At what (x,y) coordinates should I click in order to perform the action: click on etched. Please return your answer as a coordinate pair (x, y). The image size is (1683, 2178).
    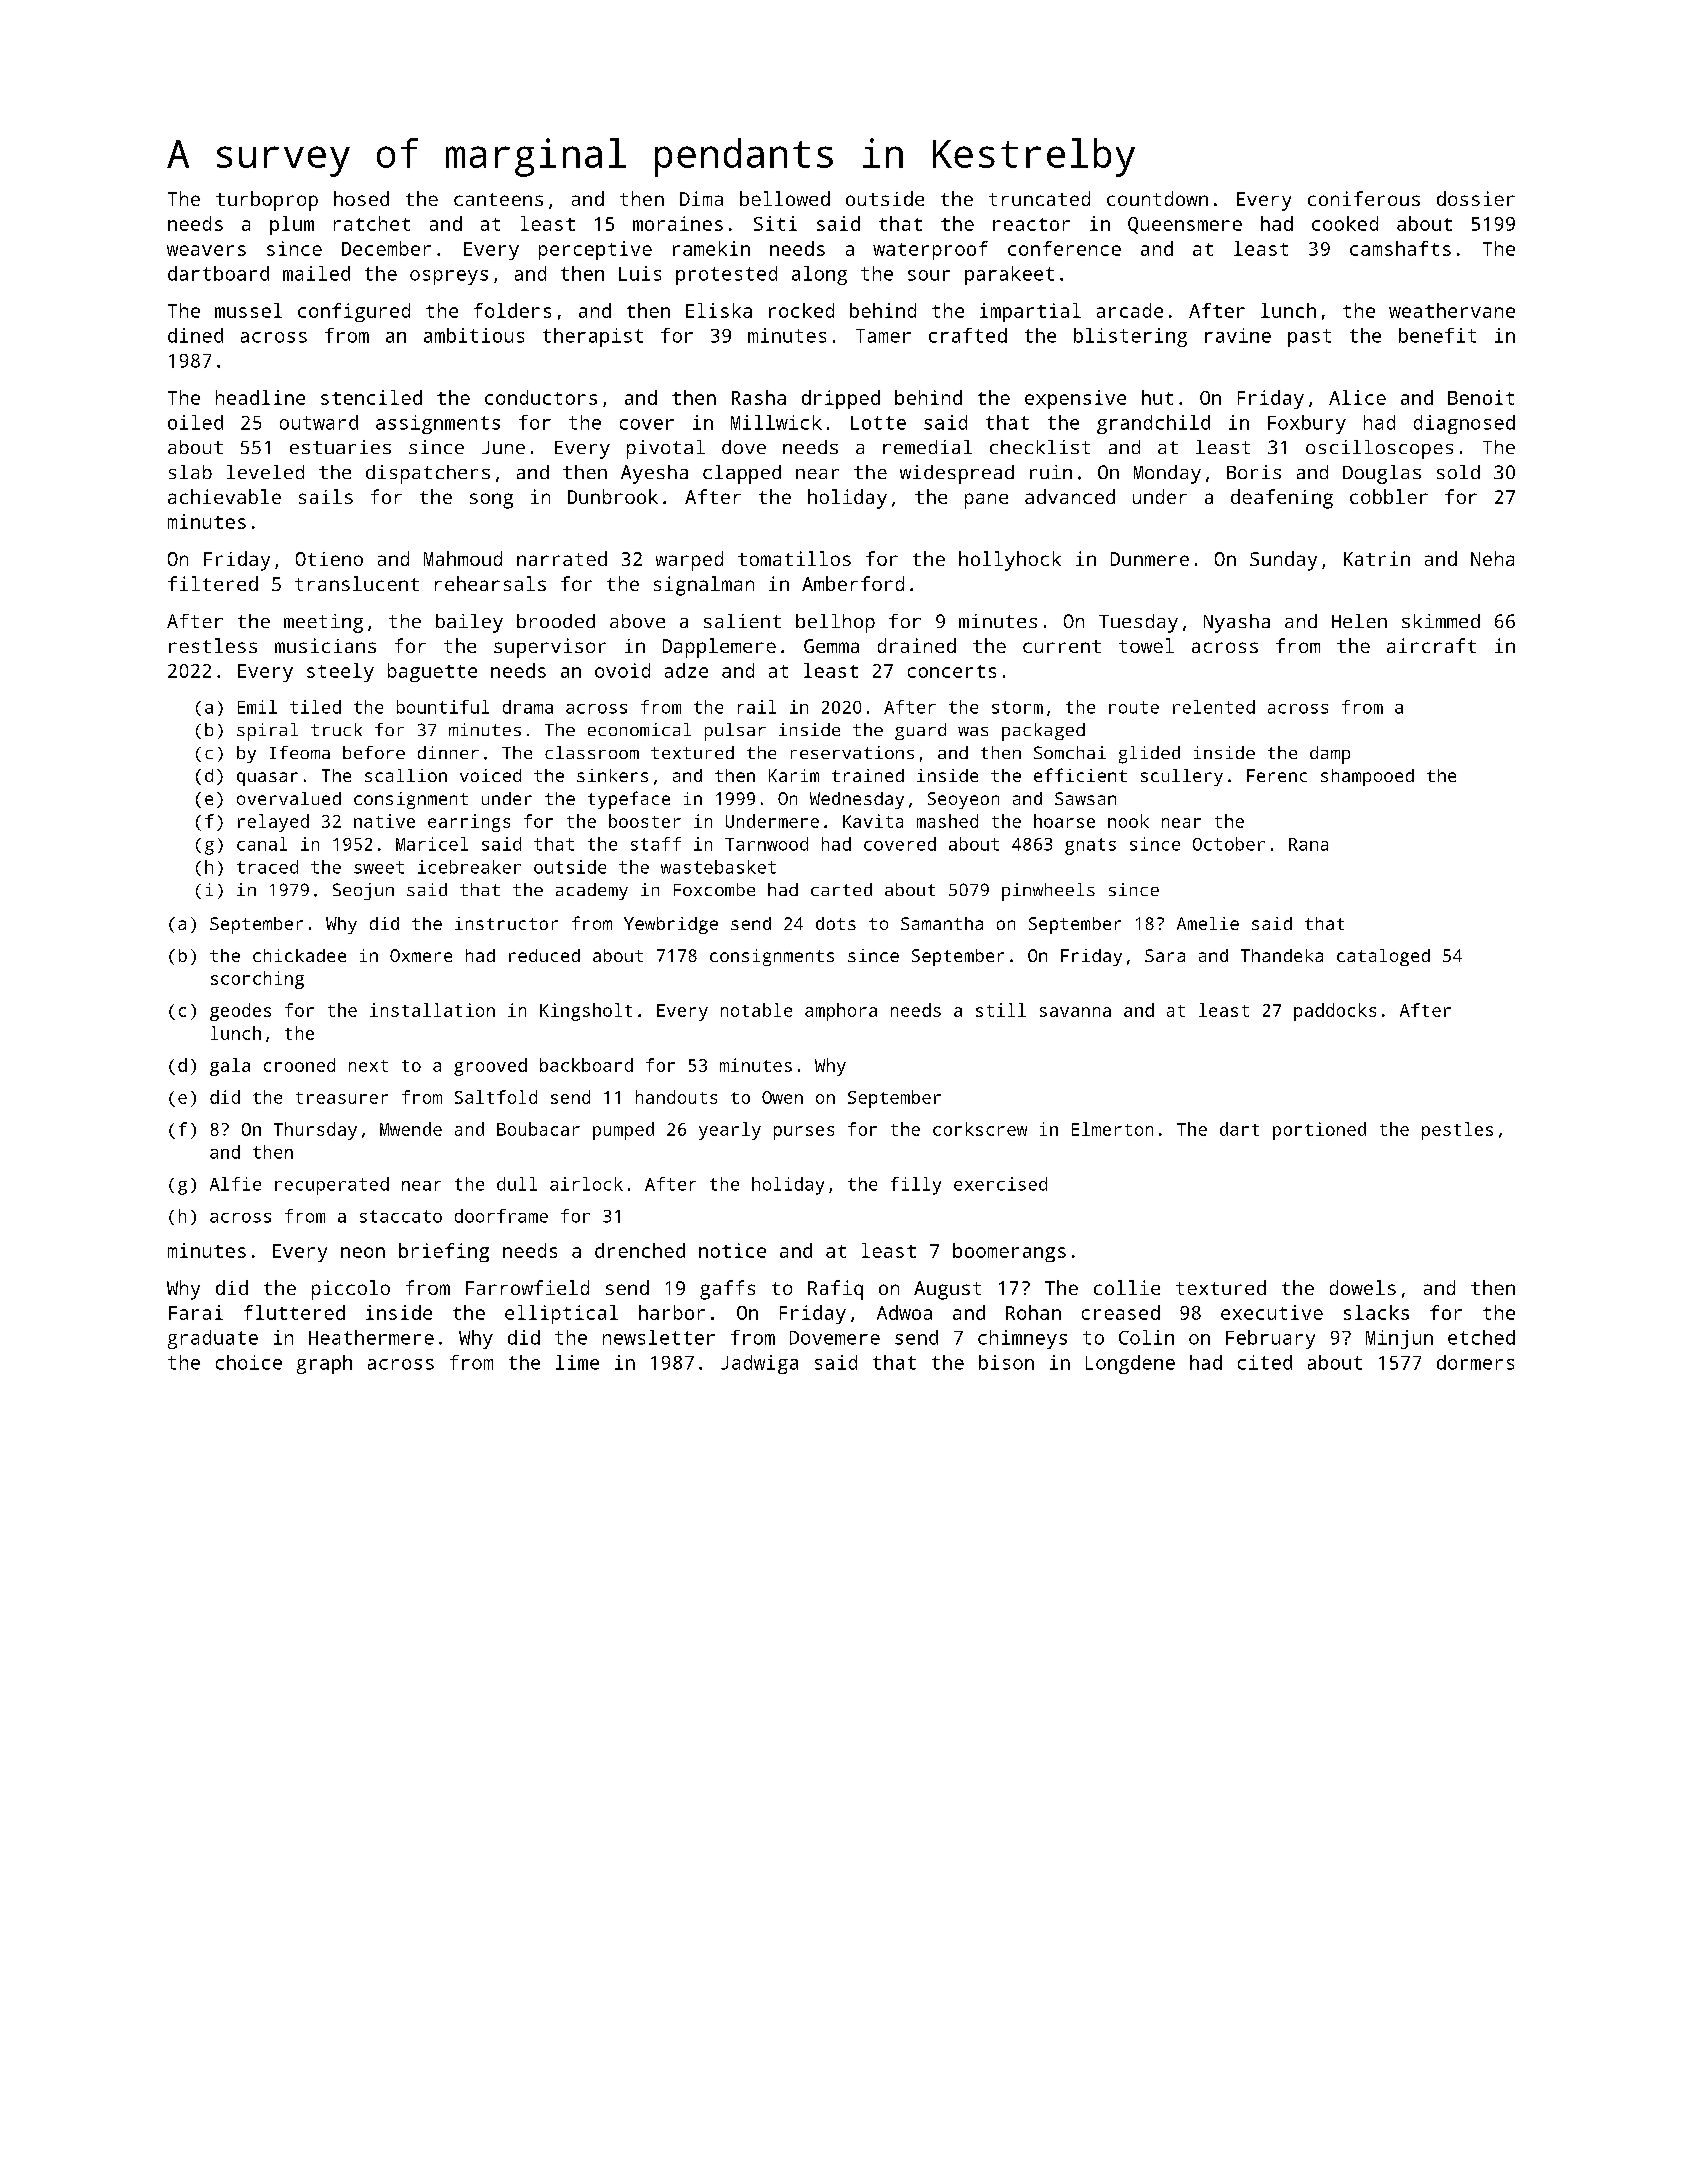
    Looking at the image, I should click on (1481, 1337).
